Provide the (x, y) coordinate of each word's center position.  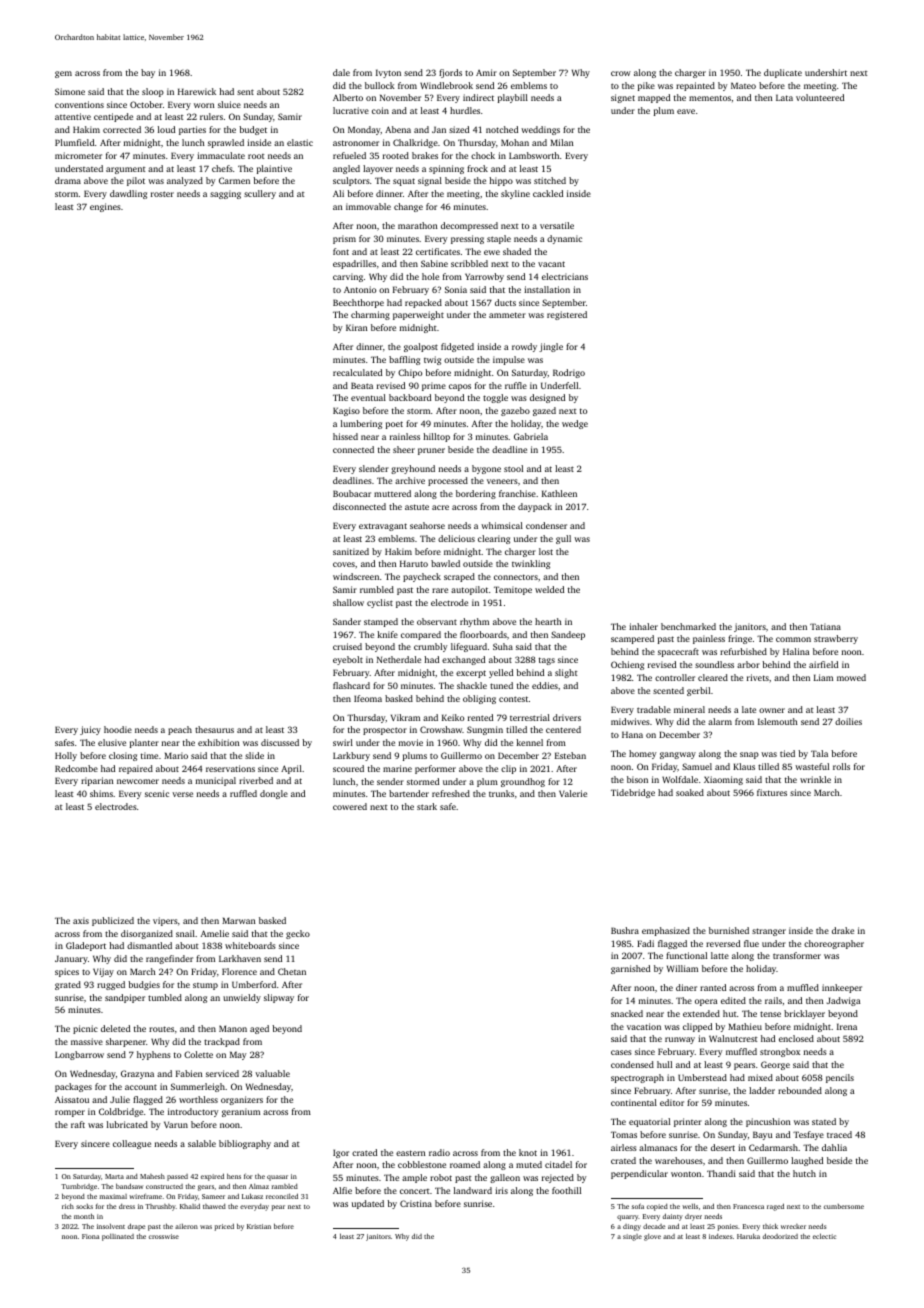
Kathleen (559, 493)
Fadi (645, 943)
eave (686, 111)
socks (84, 1206)
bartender (409, 793)
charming (370, 315)
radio (439, 1152)
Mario (176, 755)
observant (437, 621)
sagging (225, 194)
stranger (769, 932)
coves (344, 564)
